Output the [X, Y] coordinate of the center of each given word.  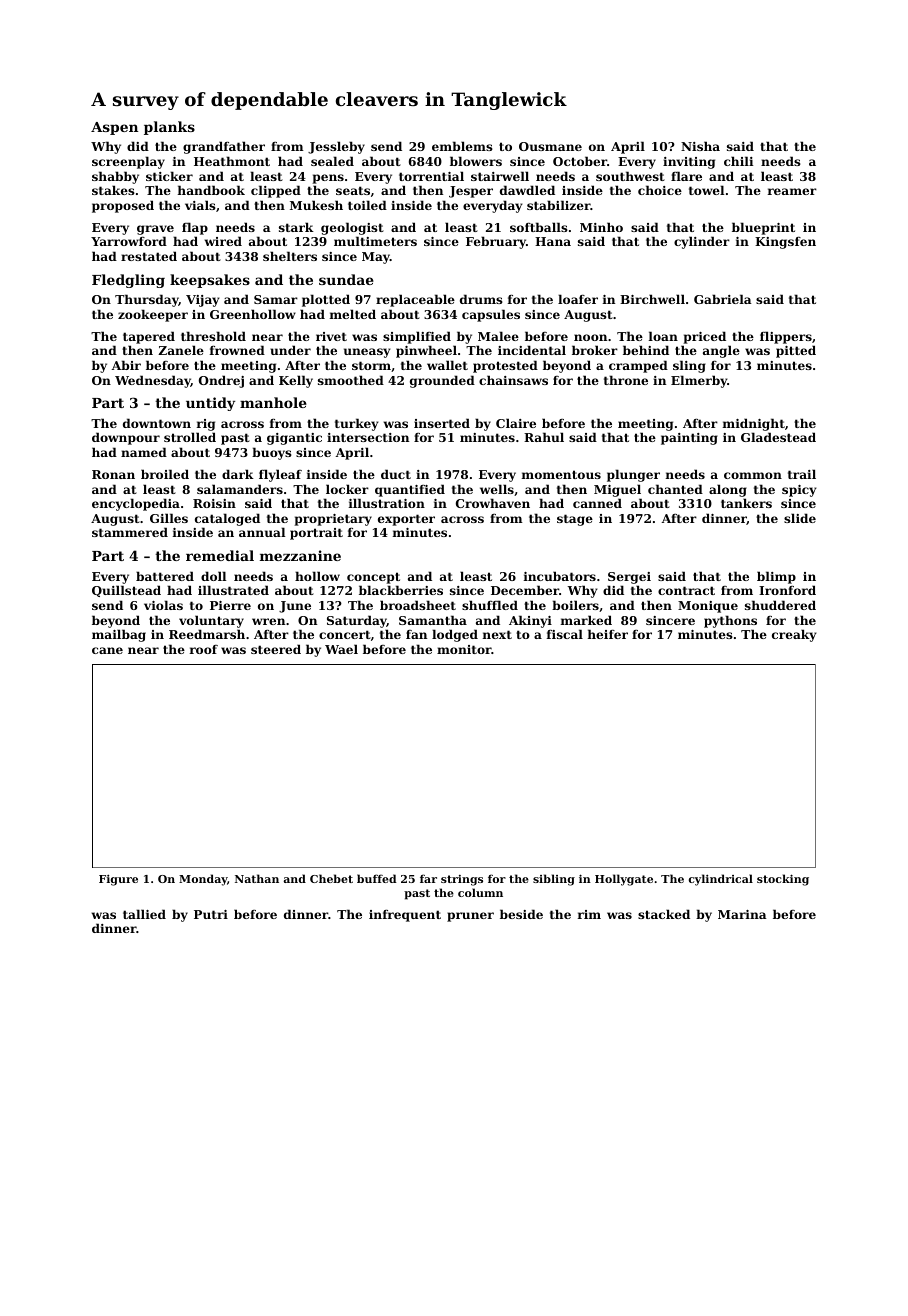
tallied [144, 914]
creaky [794, 635]
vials [200, 205]
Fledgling [128, 281]
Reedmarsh [207, 634]
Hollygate [624, 880]
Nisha [700, 146]
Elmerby [699, 381]
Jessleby [336, 147]
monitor [464, 649]
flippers [786, 337]
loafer [578, 299]
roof [204, 649]
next [497, 634]
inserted [442, 423]
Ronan [113, 474]
